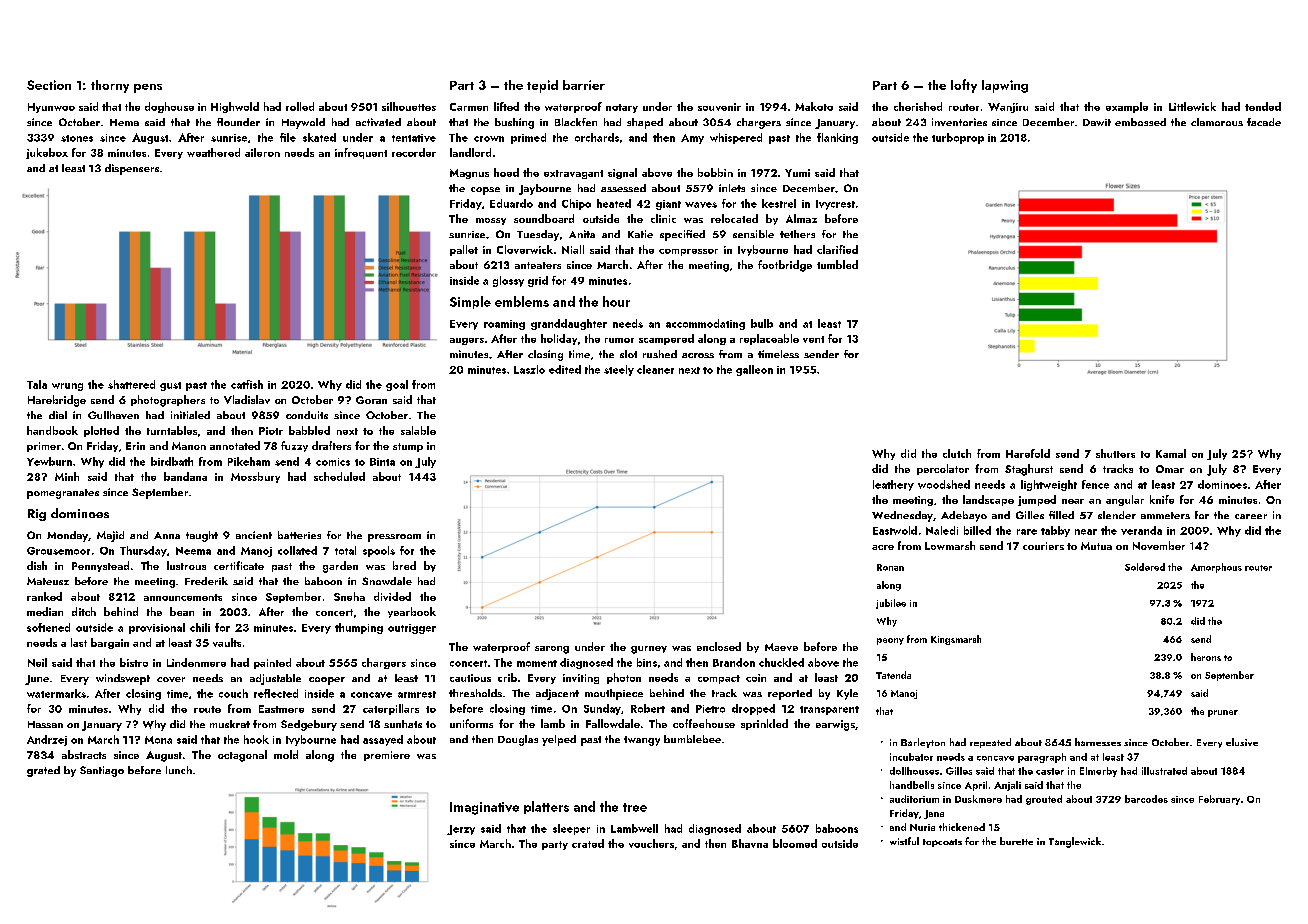 The height and width of the page is (924, 1308). I want to click on leathery, so click(893, 485).
